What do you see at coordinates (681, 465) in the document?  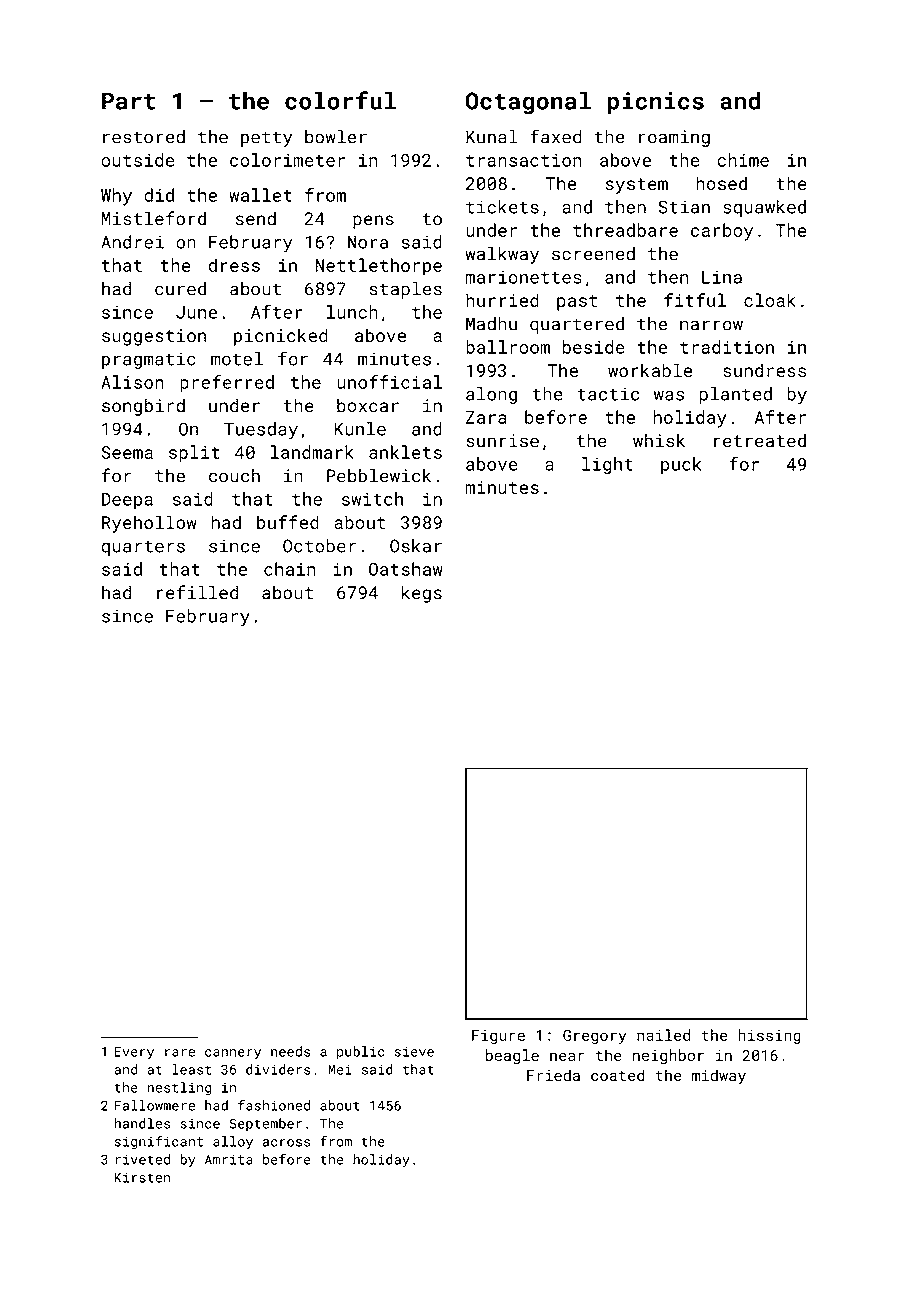 I see `puck` at bounding box center [681, 465].
